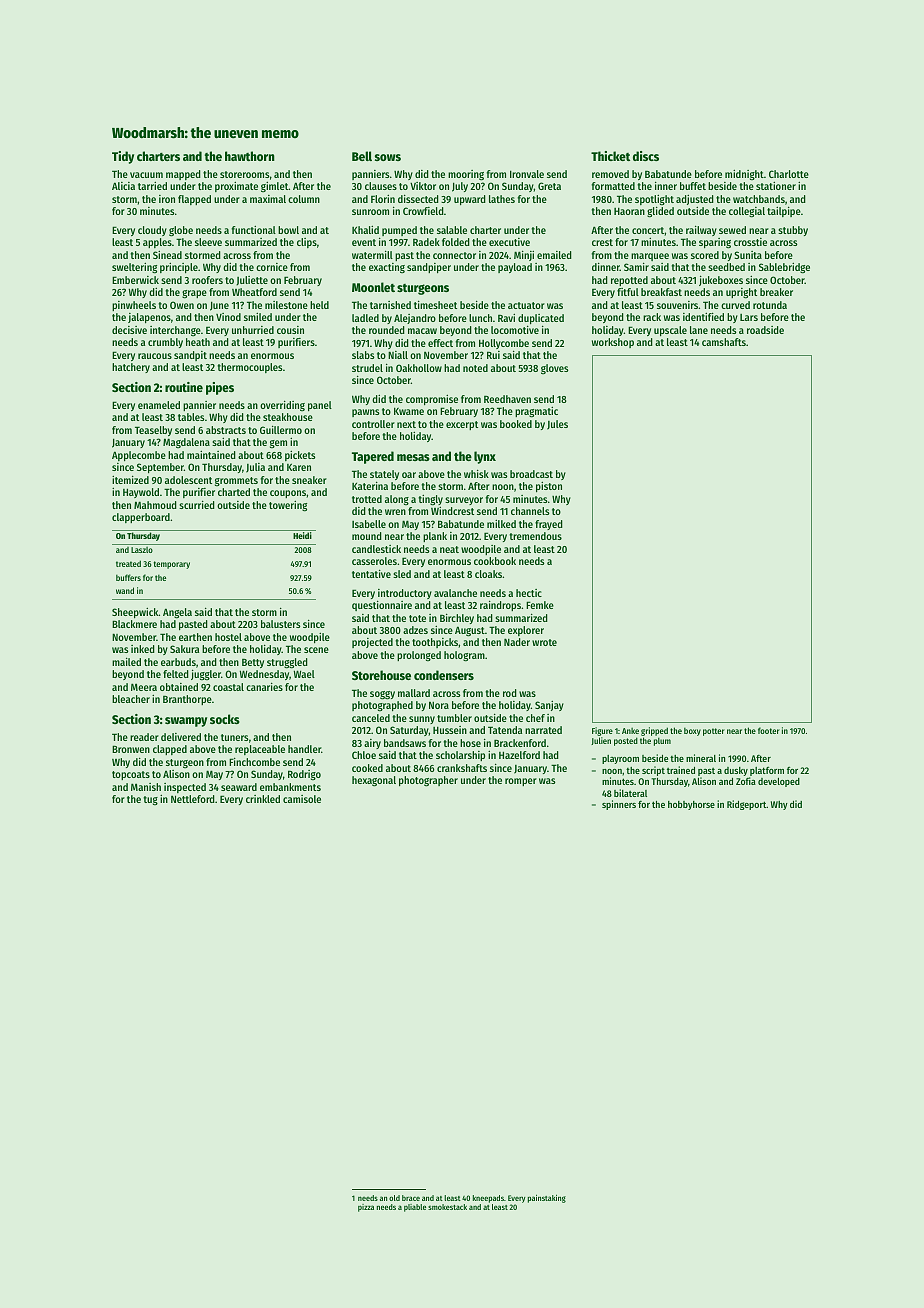 The width and height of the screenshot is (924, 1308). Describe the element at coordinates (516, 424) in the screenshot. I see `booked` at that location.
